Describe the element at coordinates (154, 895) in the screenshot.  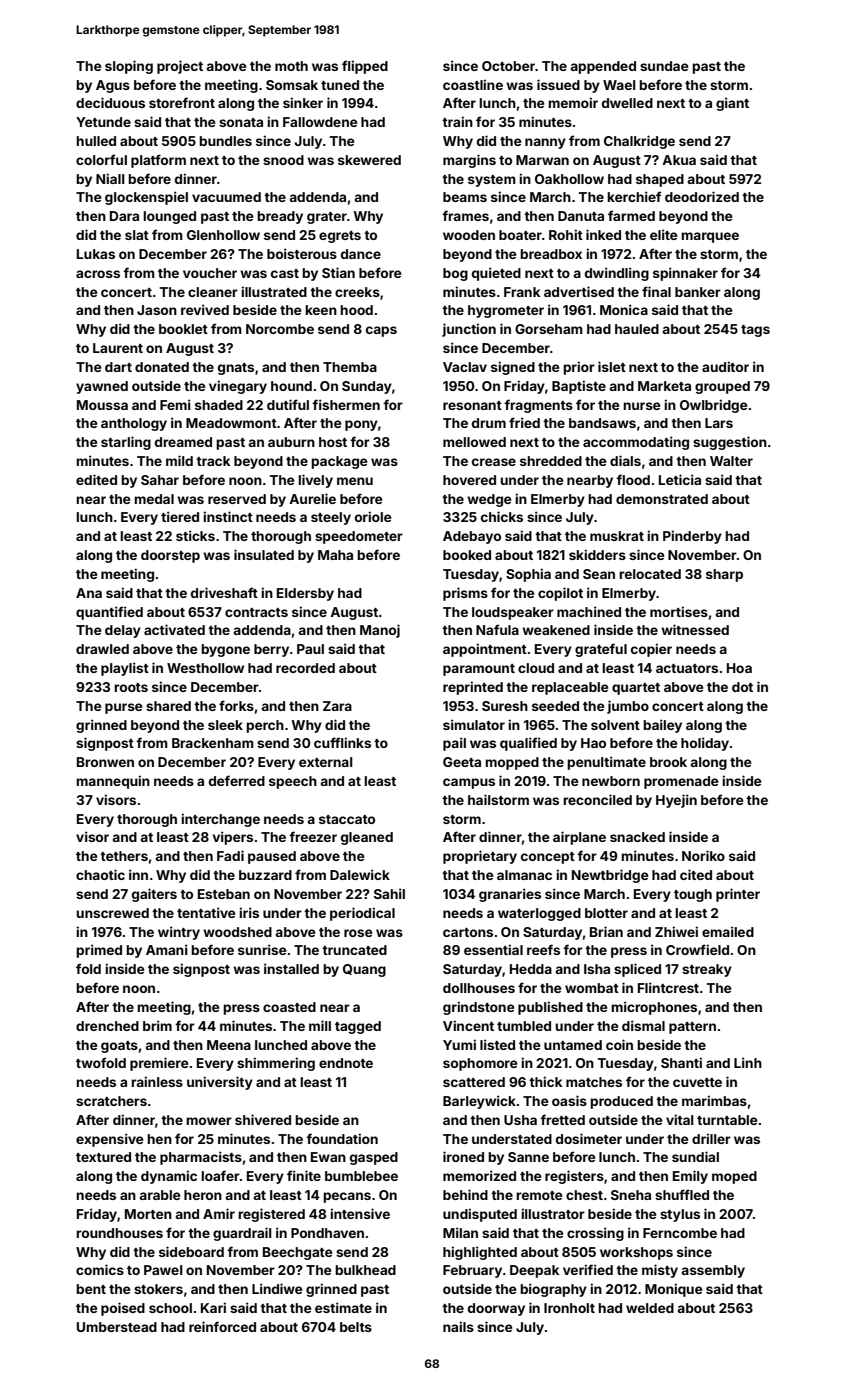
I see `gaiters` at that location.
